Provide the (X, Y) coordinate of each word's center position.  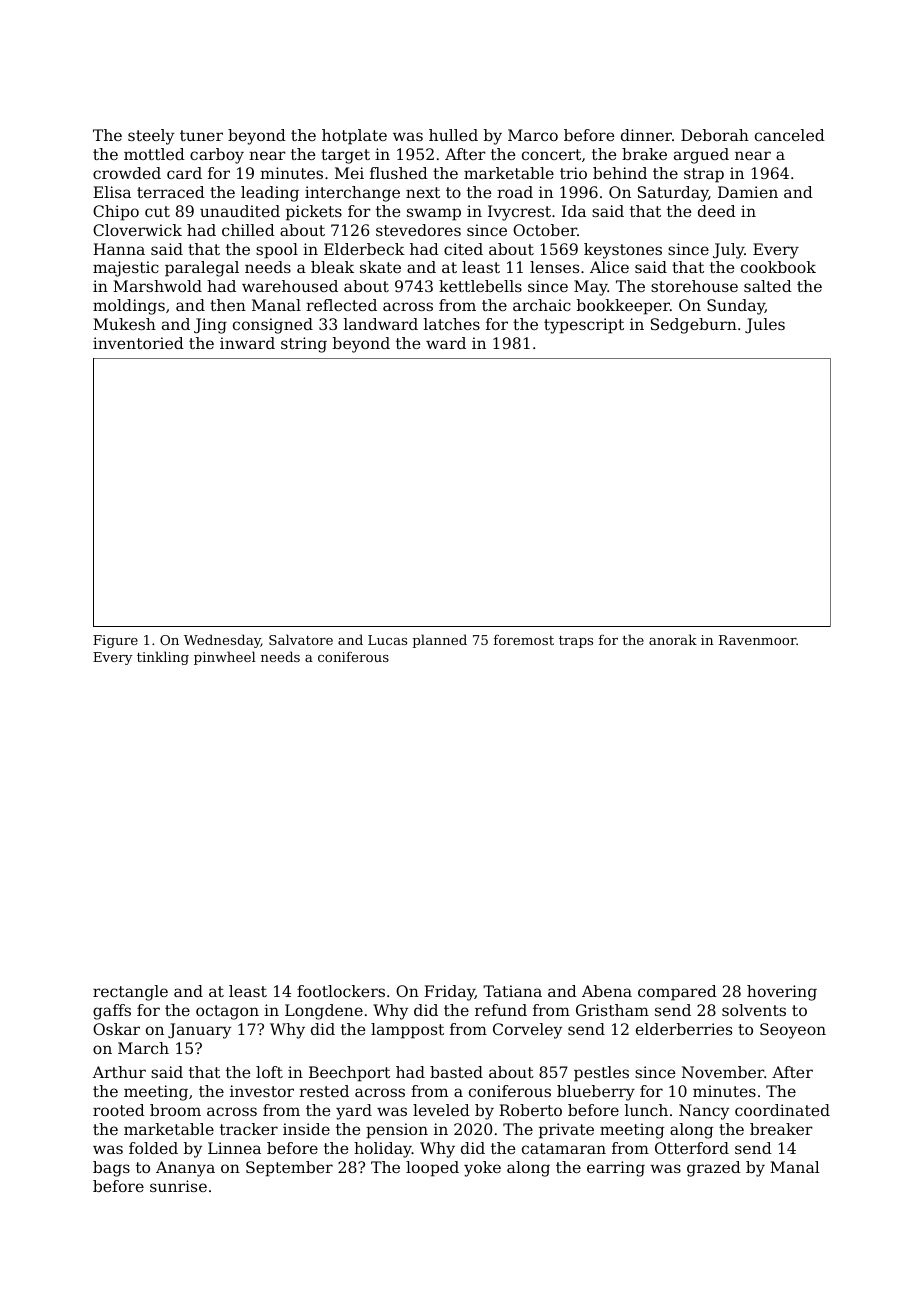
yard (354, 1112)
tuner (201, 135)
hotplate (354, 137)
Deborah (715, 135)
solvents (754, 1010)
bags (111, 1169)
